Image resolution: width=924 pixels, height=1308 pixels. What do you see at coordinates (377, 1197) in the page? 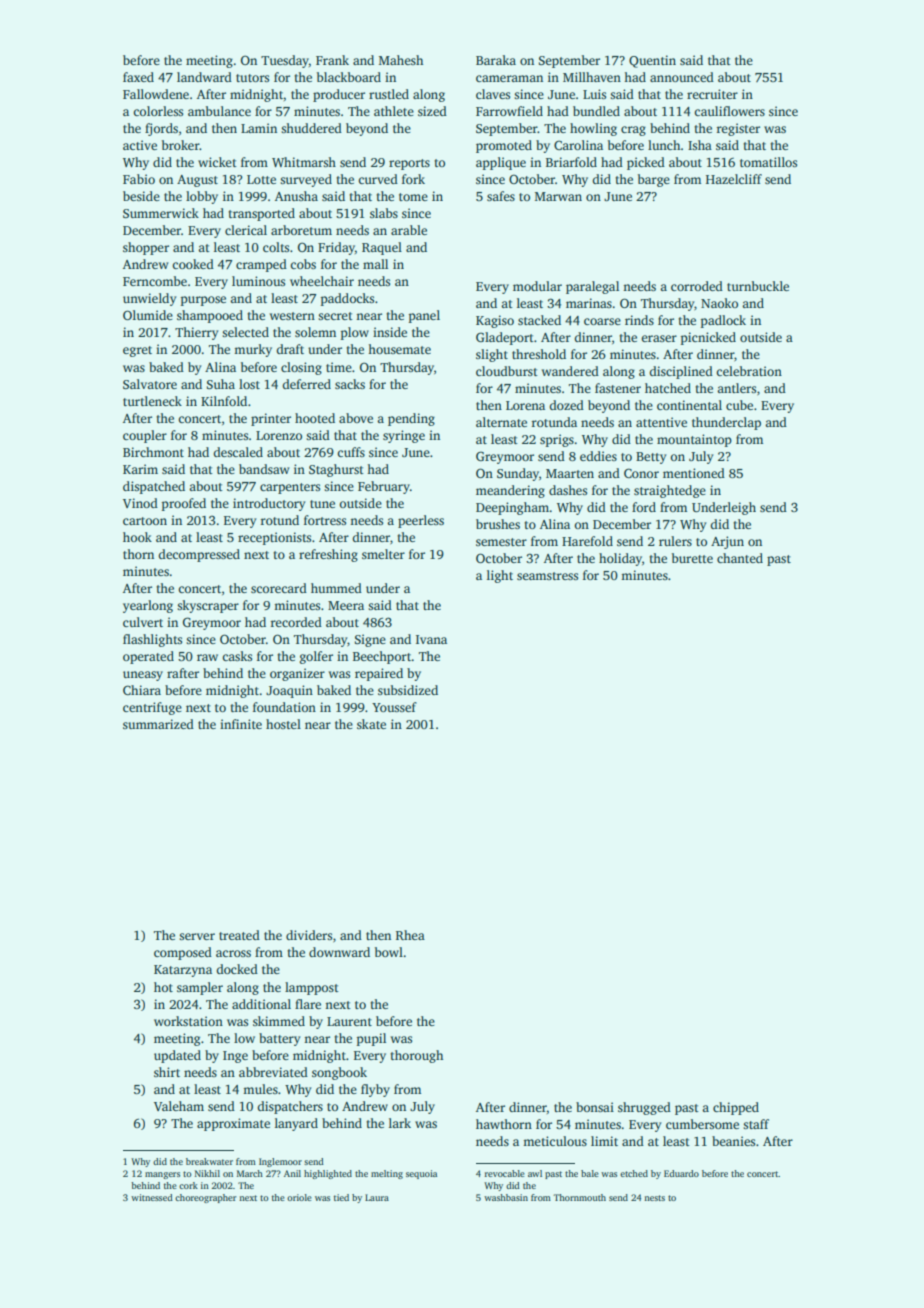
I see `Laura` at bounding box center [377, 1197].
